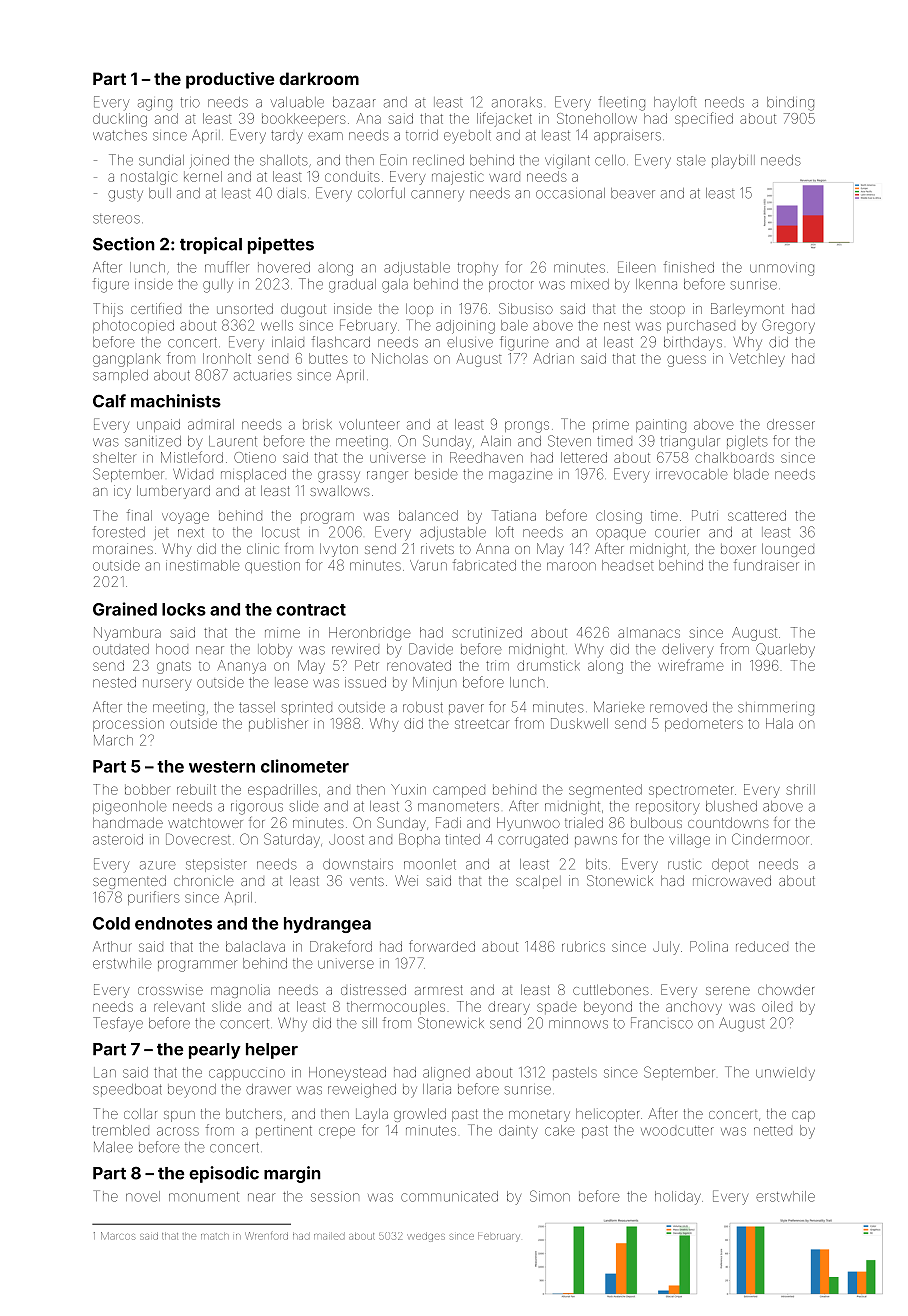 The image size is (908, 1316). Describe the element at coordinates (628, 565) in the screenshot. I see `headset` at that location.
